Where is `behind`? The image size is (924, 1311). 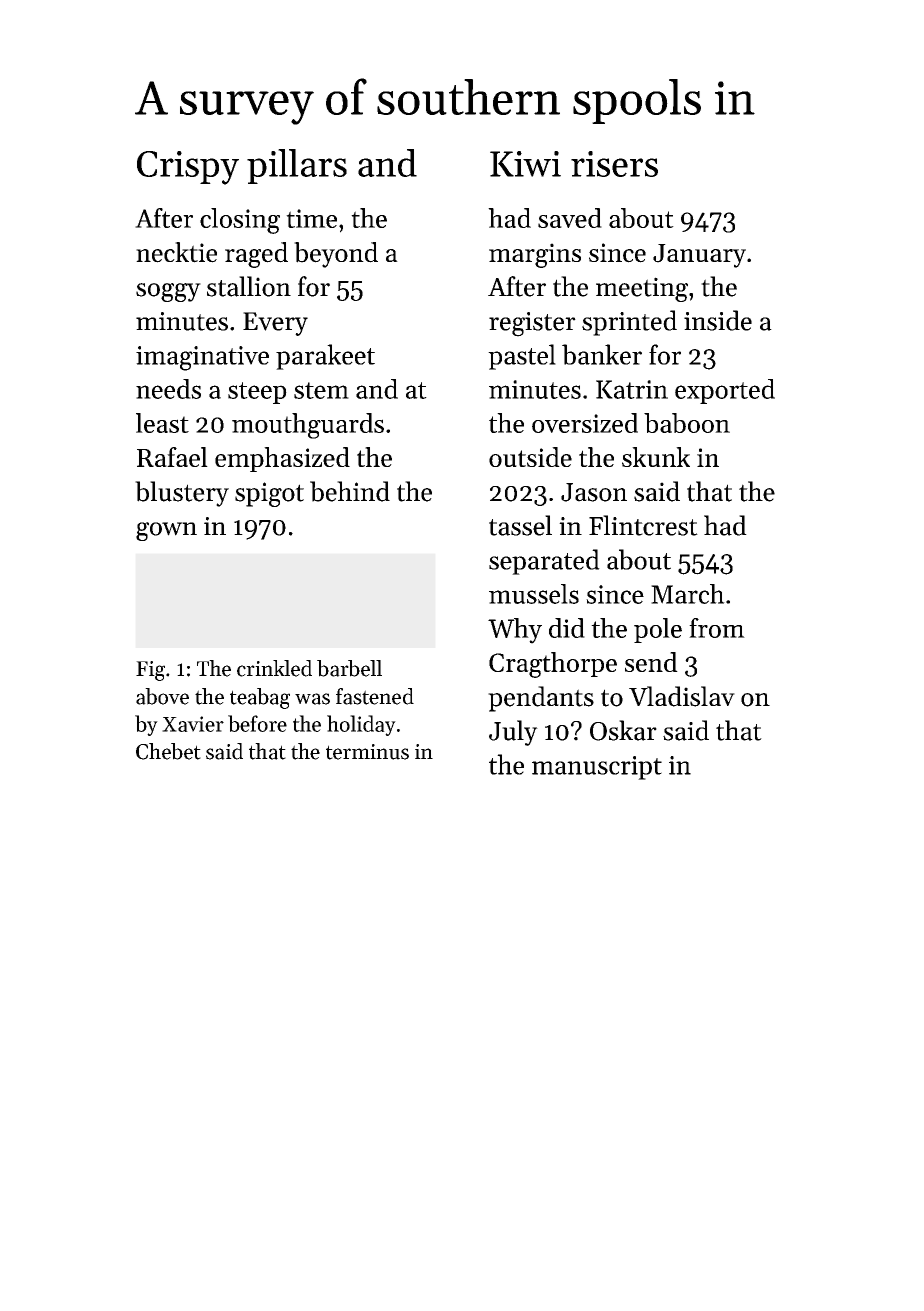
behind is located at coordinates (350, 491).
